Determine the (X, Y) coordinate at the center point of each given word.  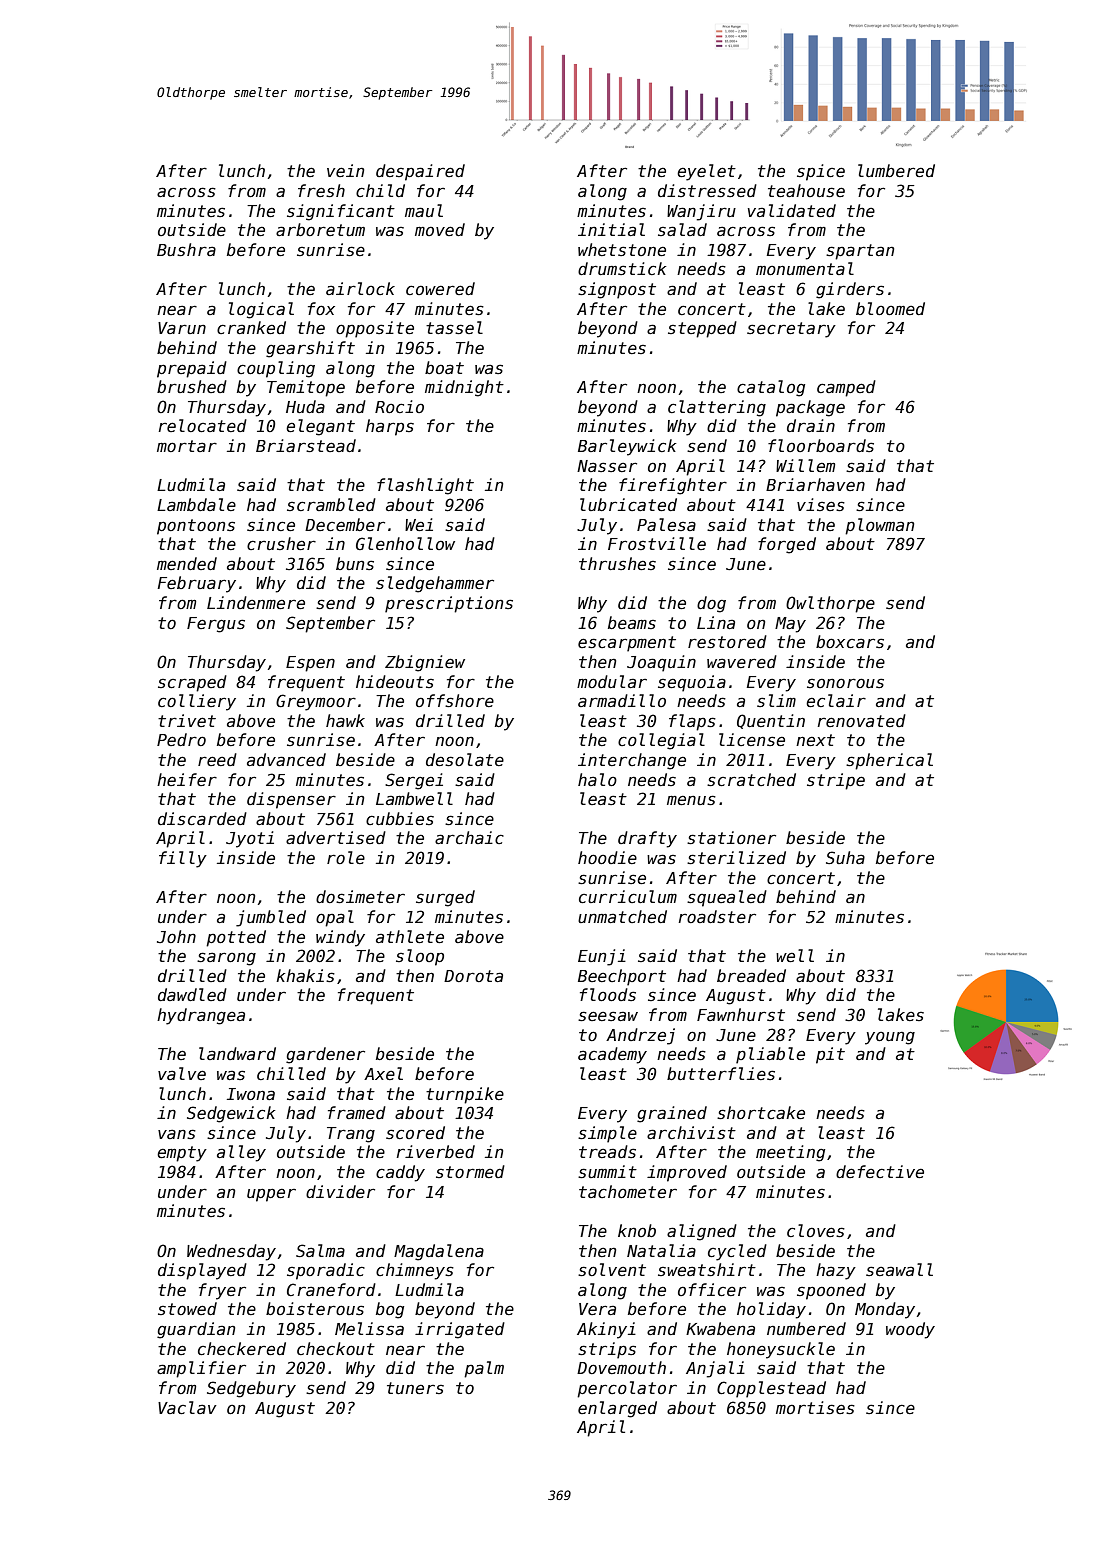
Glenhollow (405, 543)
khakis (305, 976)
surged (445, 898)
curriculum (628, 896)
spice (821, 172)
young (890, 1038)
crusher (281, 543)
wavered (742, 661)
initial (611, 229)
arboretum (320, 229)
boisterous (315, 1308)
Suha (845, 857)
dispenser (291, 800)
